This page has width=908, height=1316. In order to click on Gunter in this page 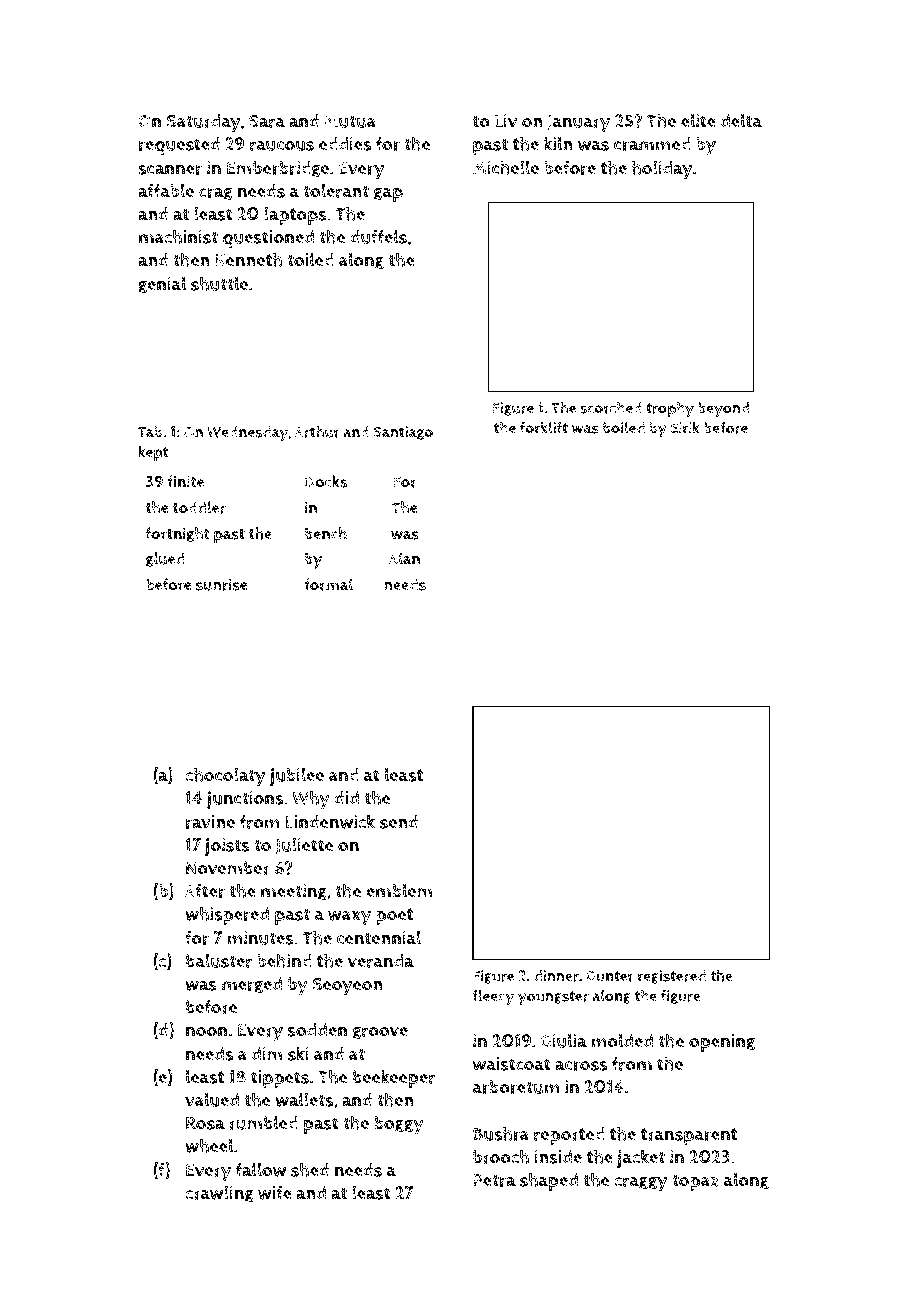, I will do `click(610, 976)`.
